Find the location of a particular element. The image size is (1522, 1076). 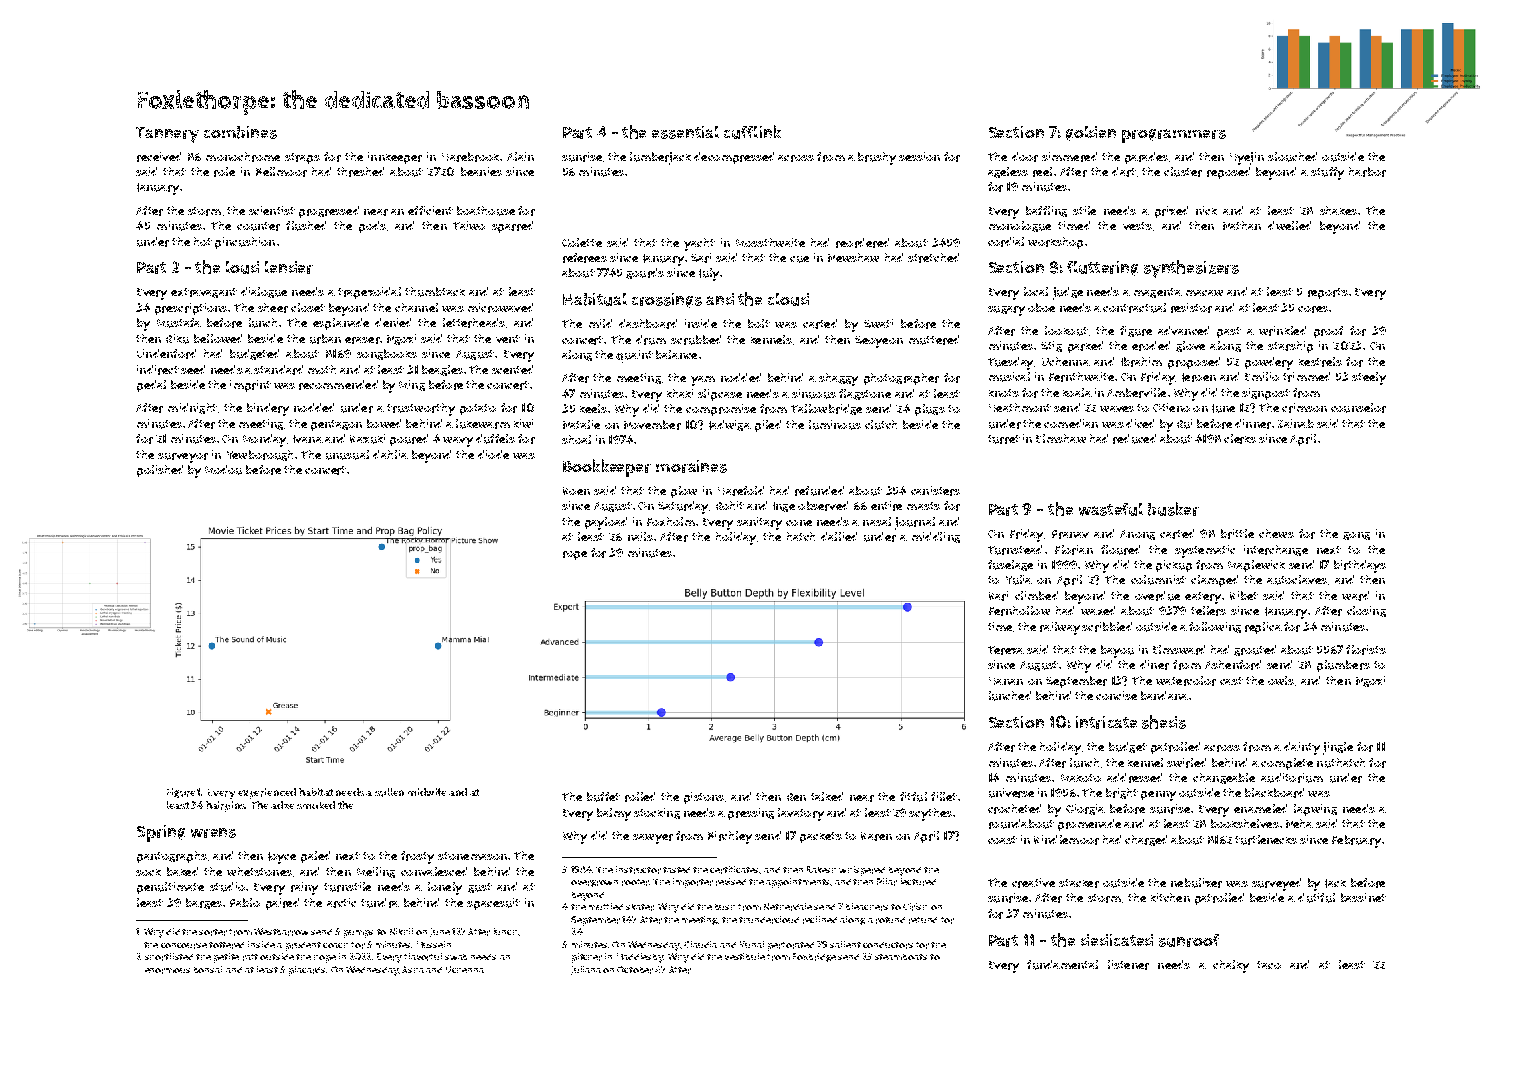

rope is located at coordinates (575, 555).
